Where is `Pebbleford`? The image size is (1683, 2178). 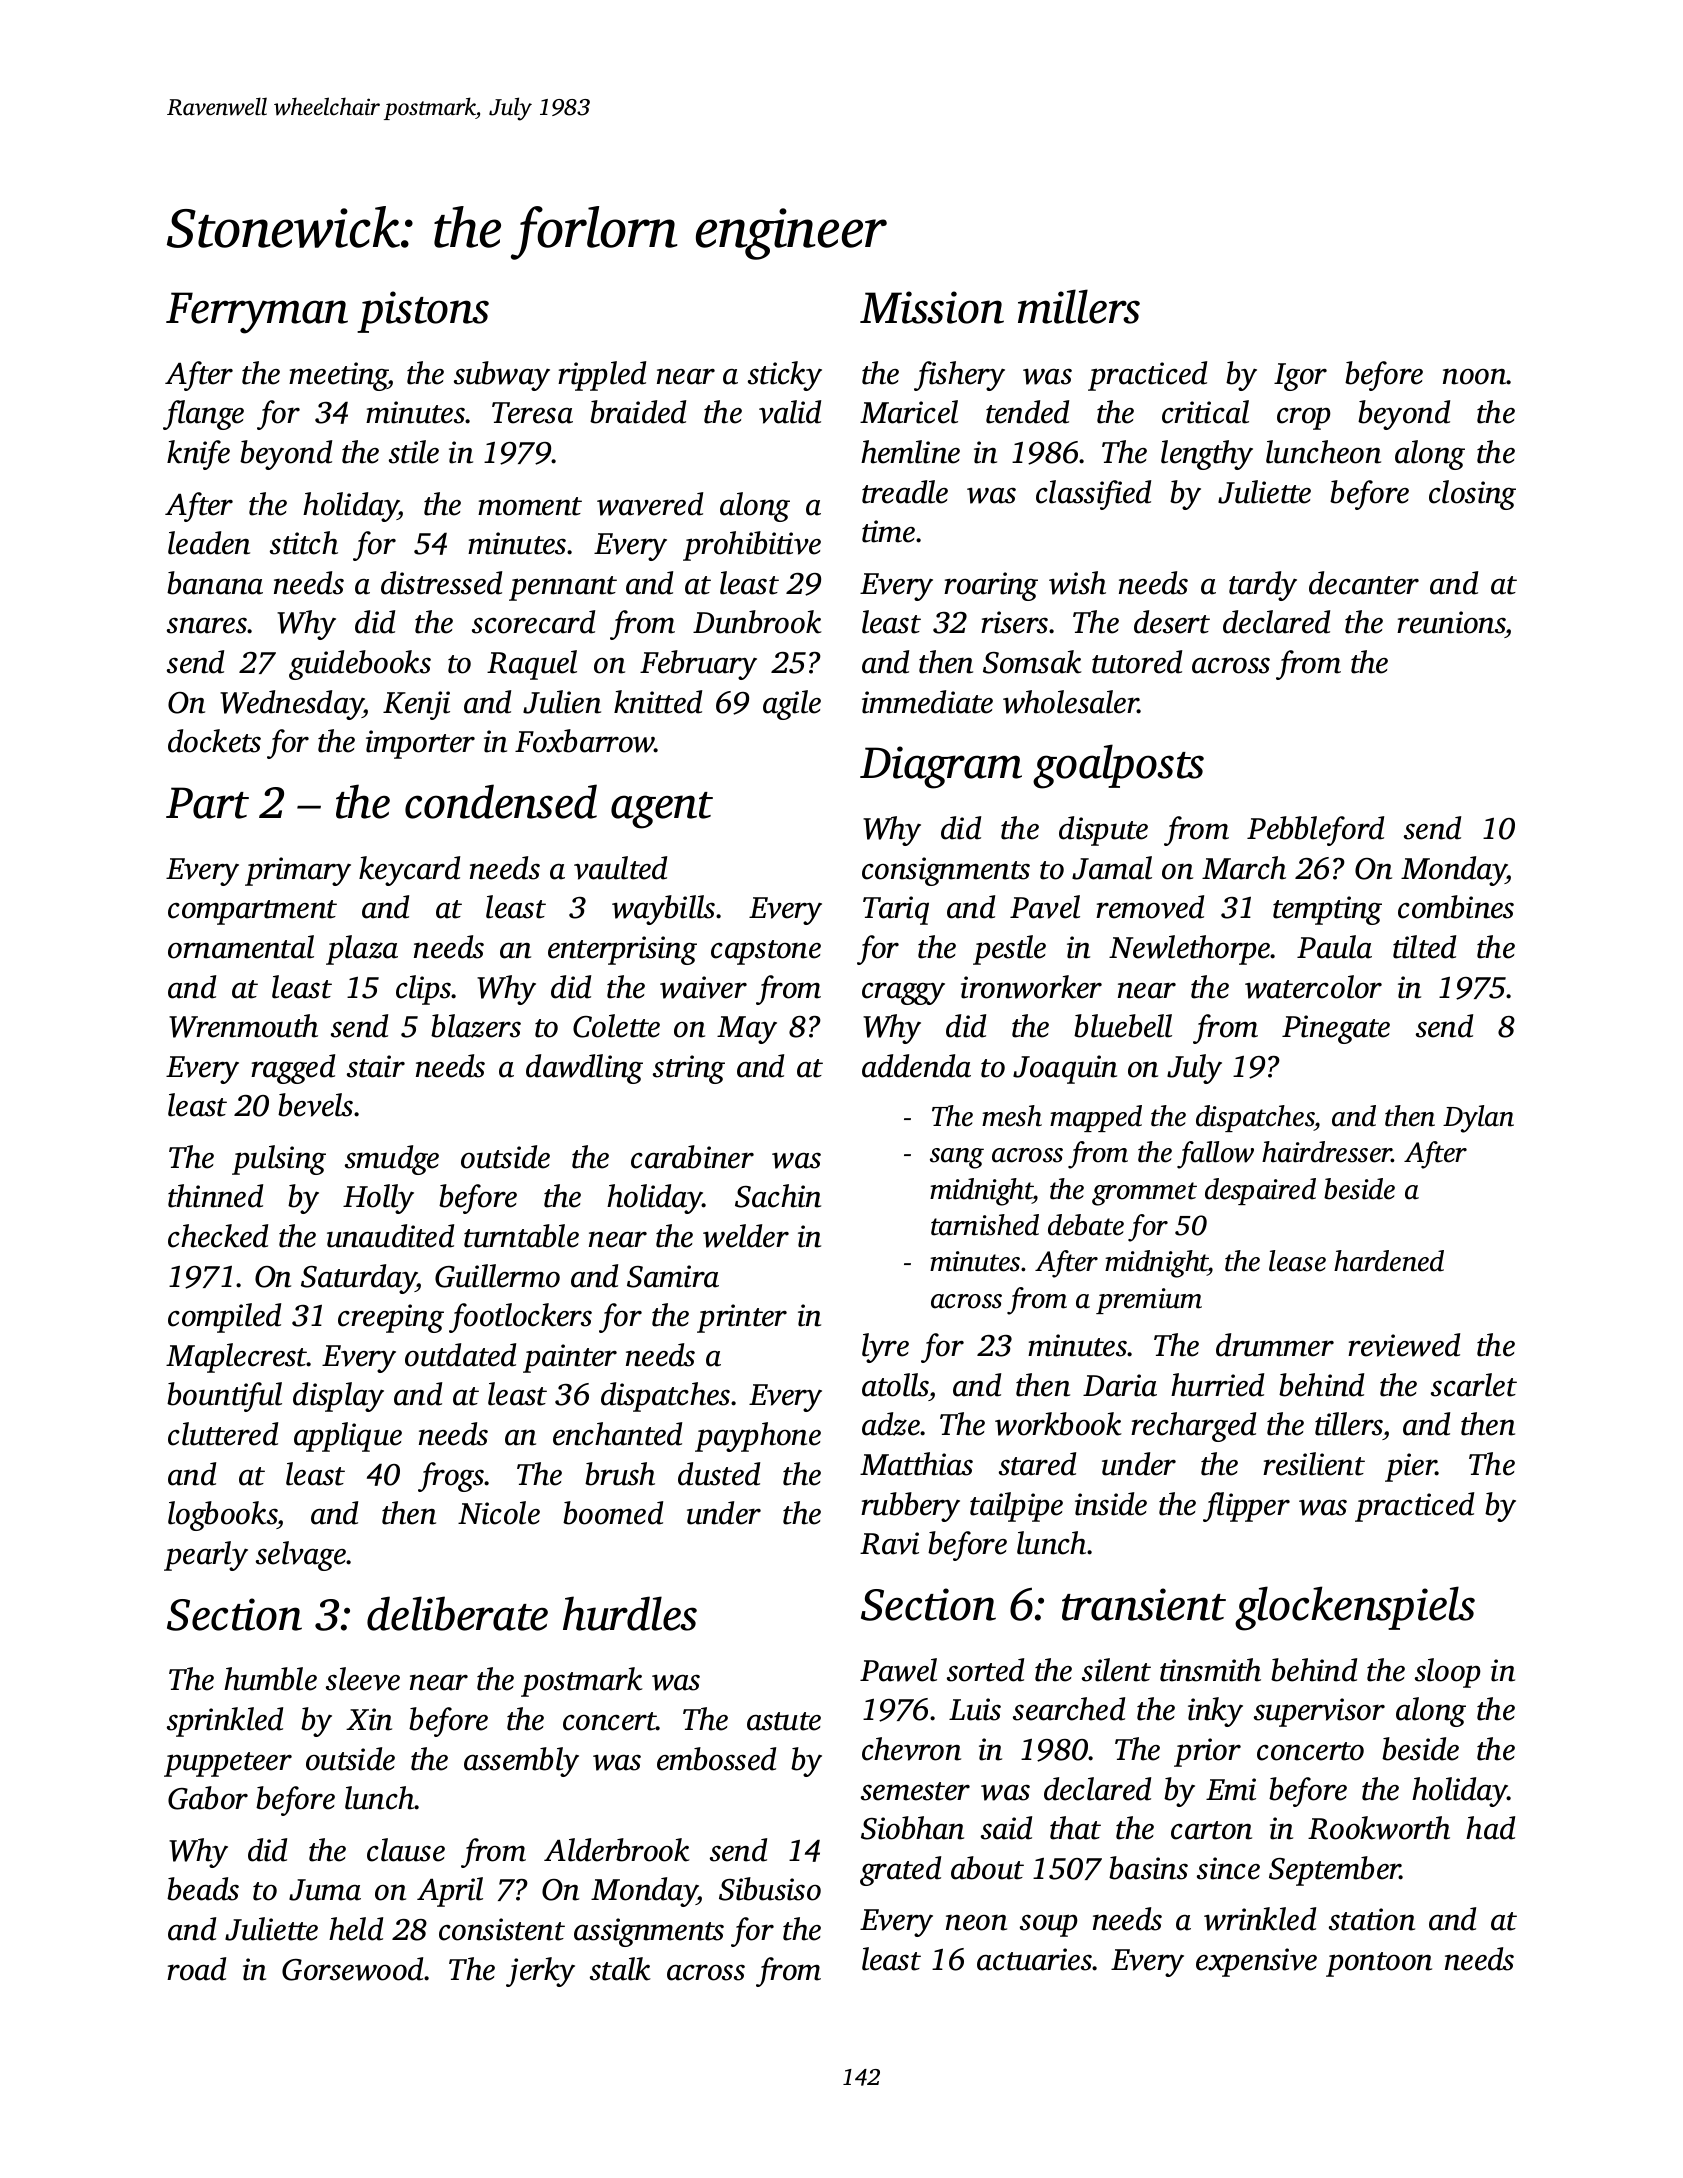
Pebbleford is located at coordinates (1315, 831).
